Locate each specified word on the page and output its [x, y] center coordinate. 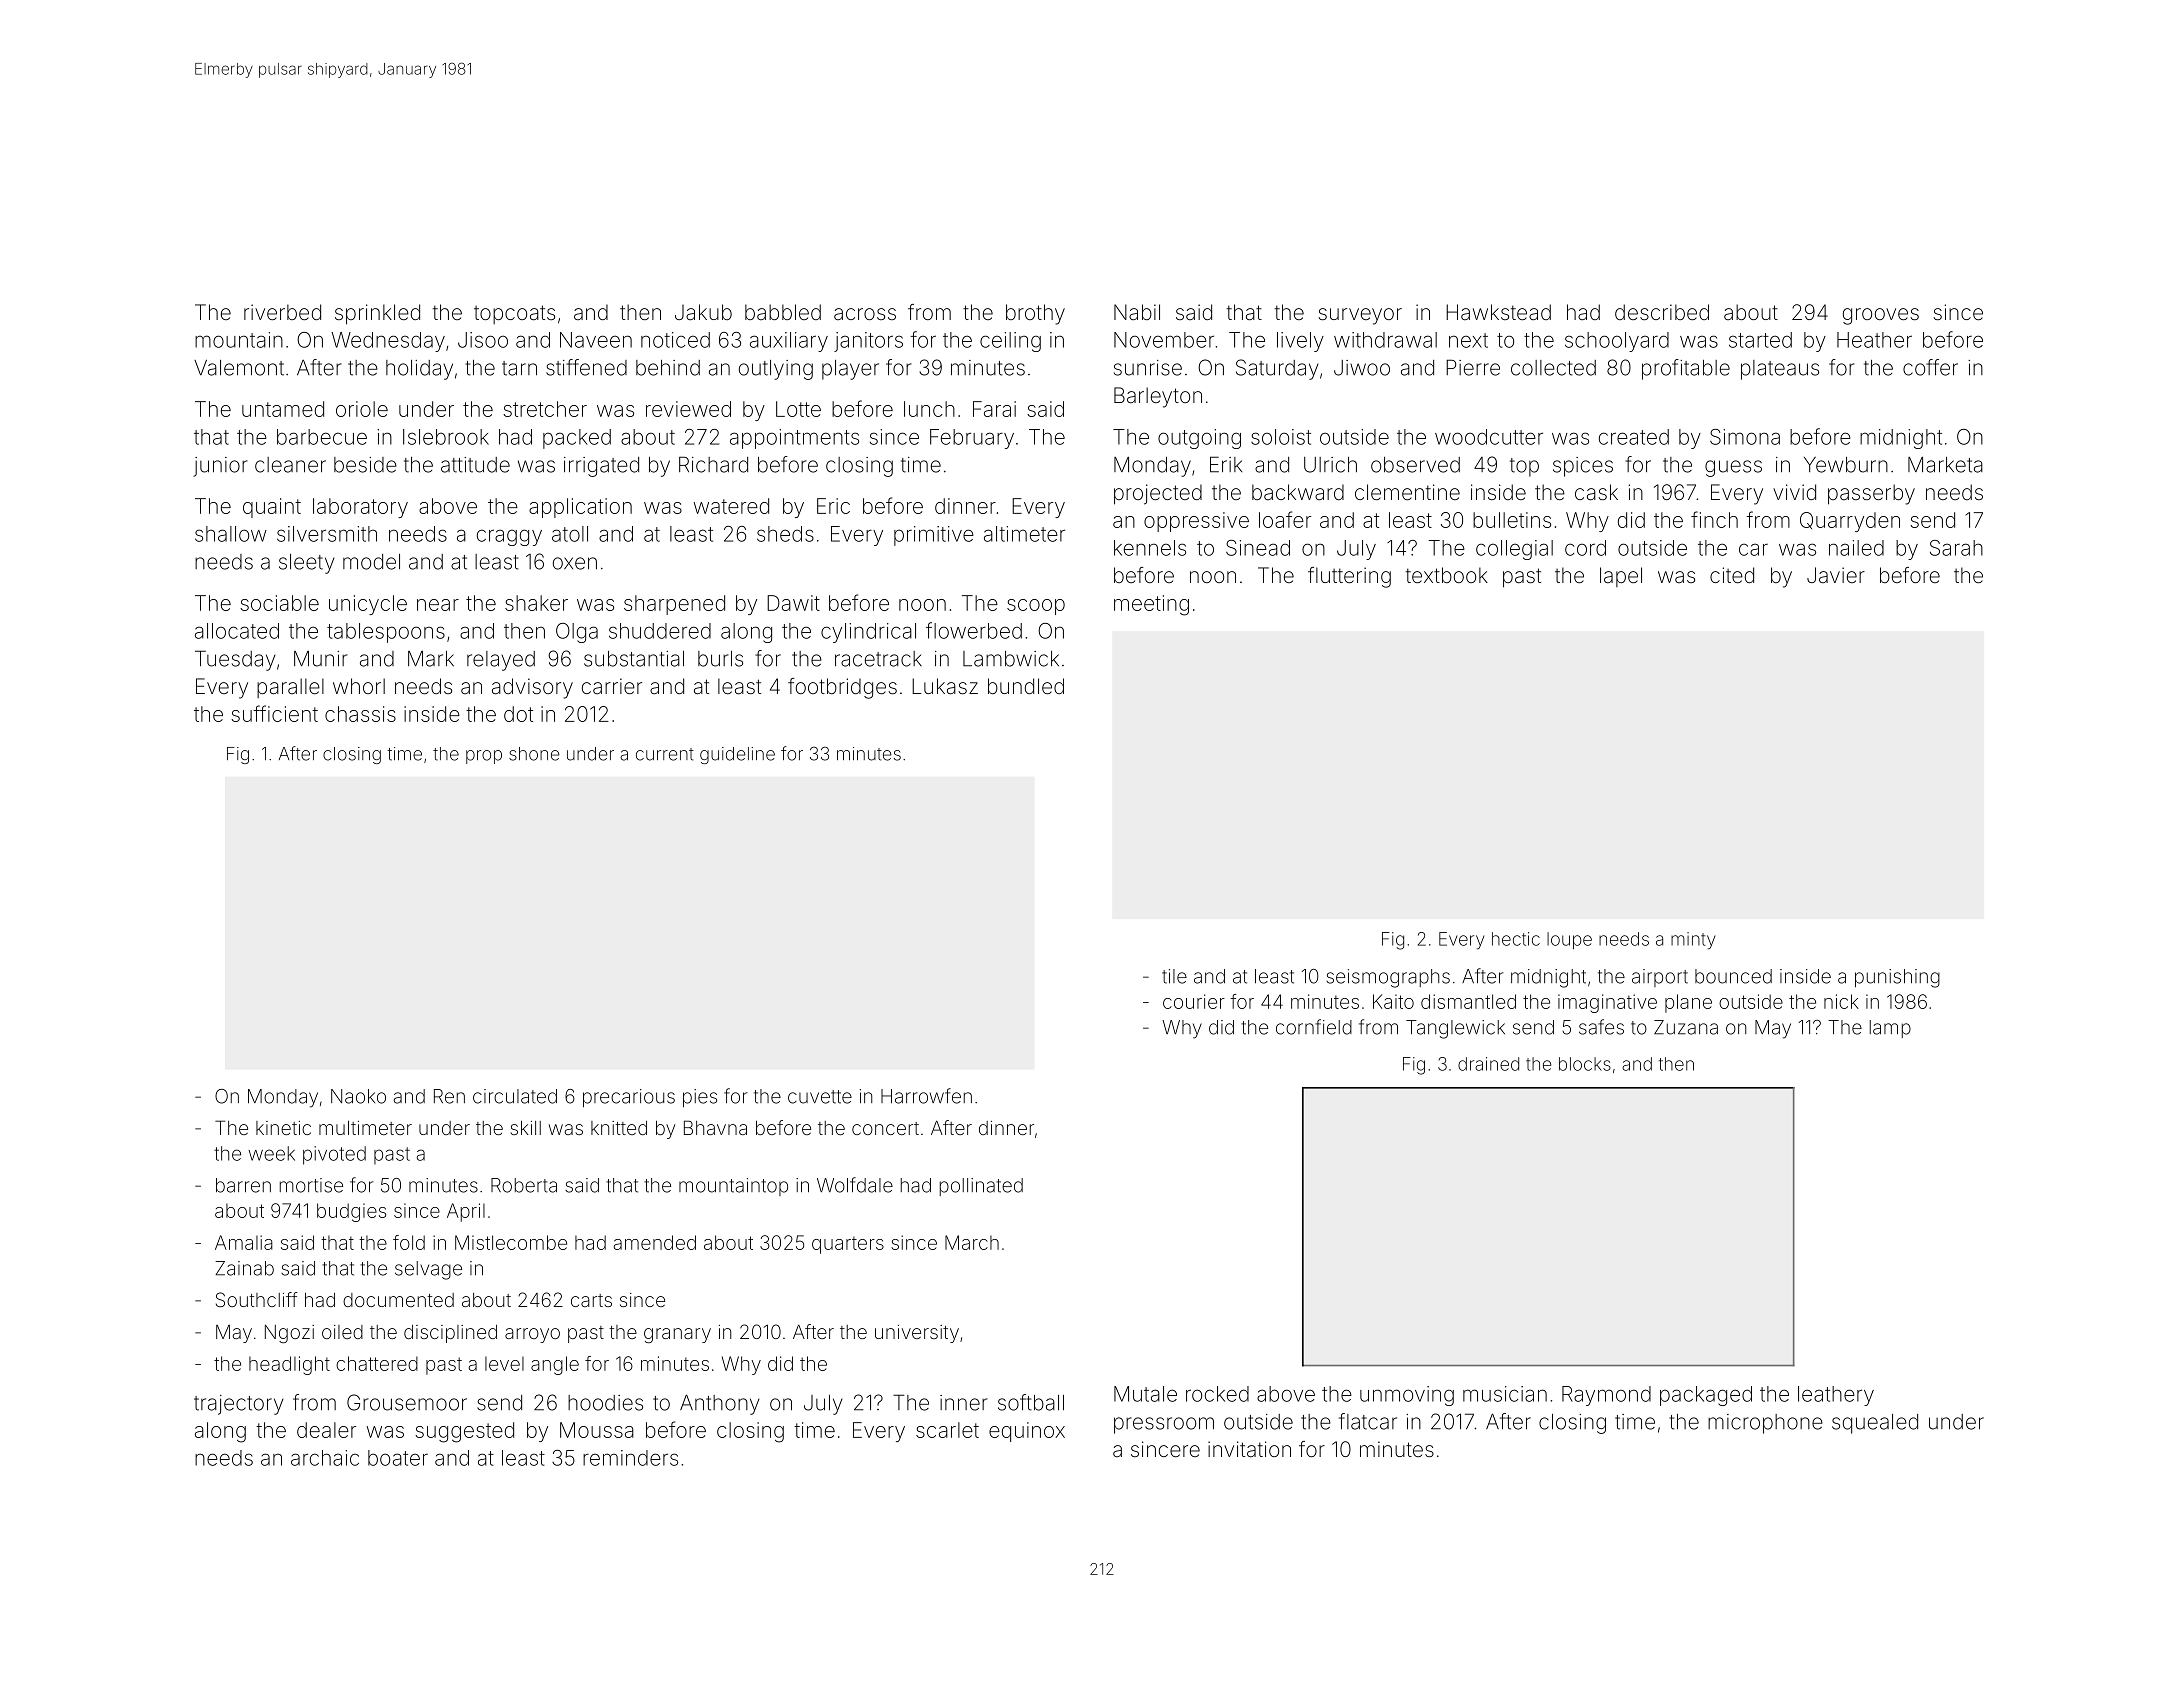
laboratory [360, 508]
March [972, 1242]
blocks [1585, 1064]
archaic [325, 1458]
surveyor [1360, 316]
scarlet [947, 1430]
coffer [1930, 367]
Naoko [358, 1096]
